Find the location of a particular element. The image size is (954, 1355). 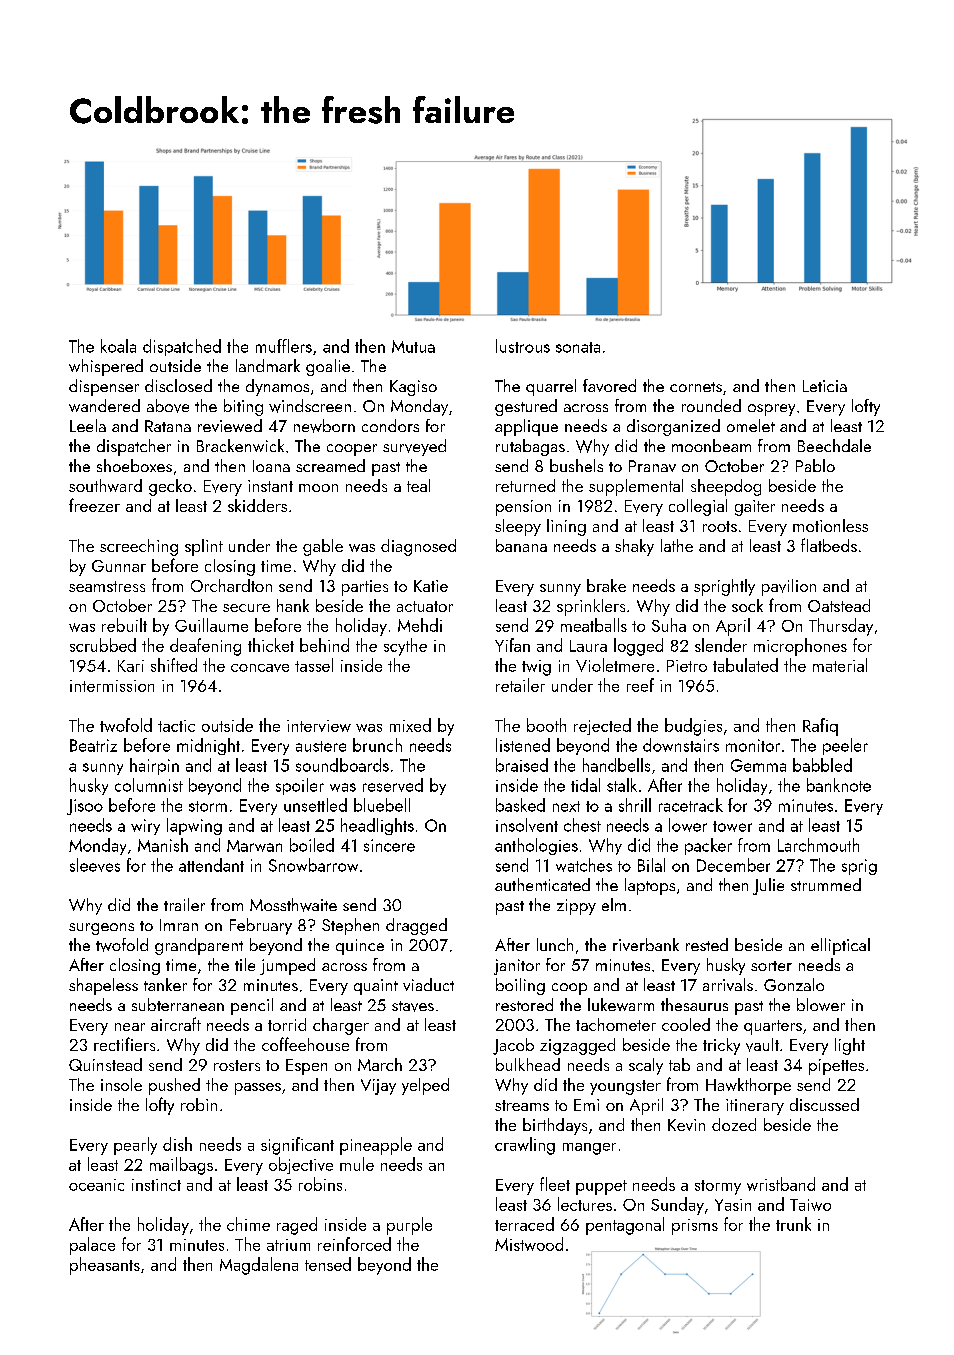

Mutua is located at coordinates (413, 346).
